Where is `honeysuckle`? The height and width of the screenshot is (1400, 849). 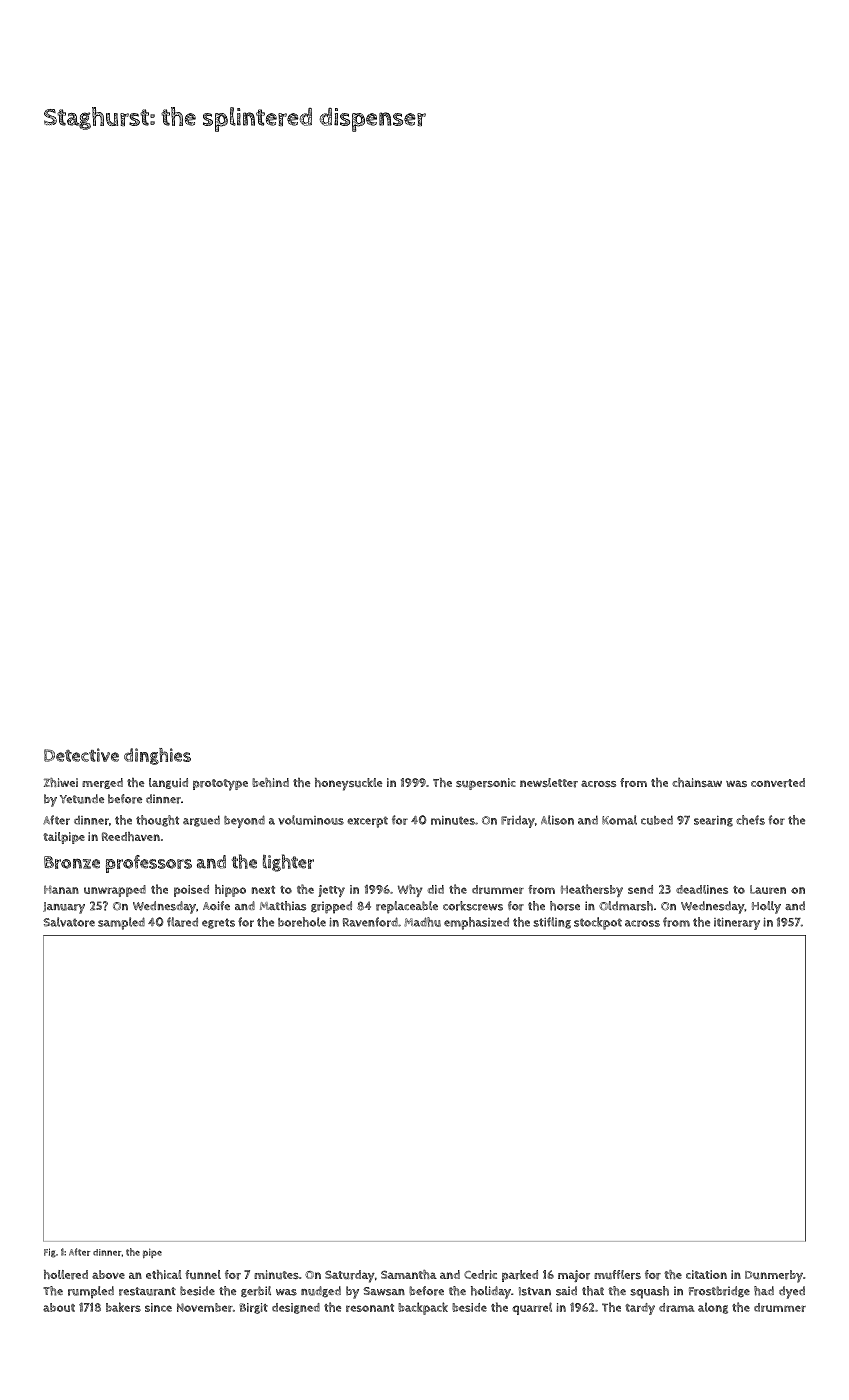 honeysuckle is located at coordinates (348, 784).
